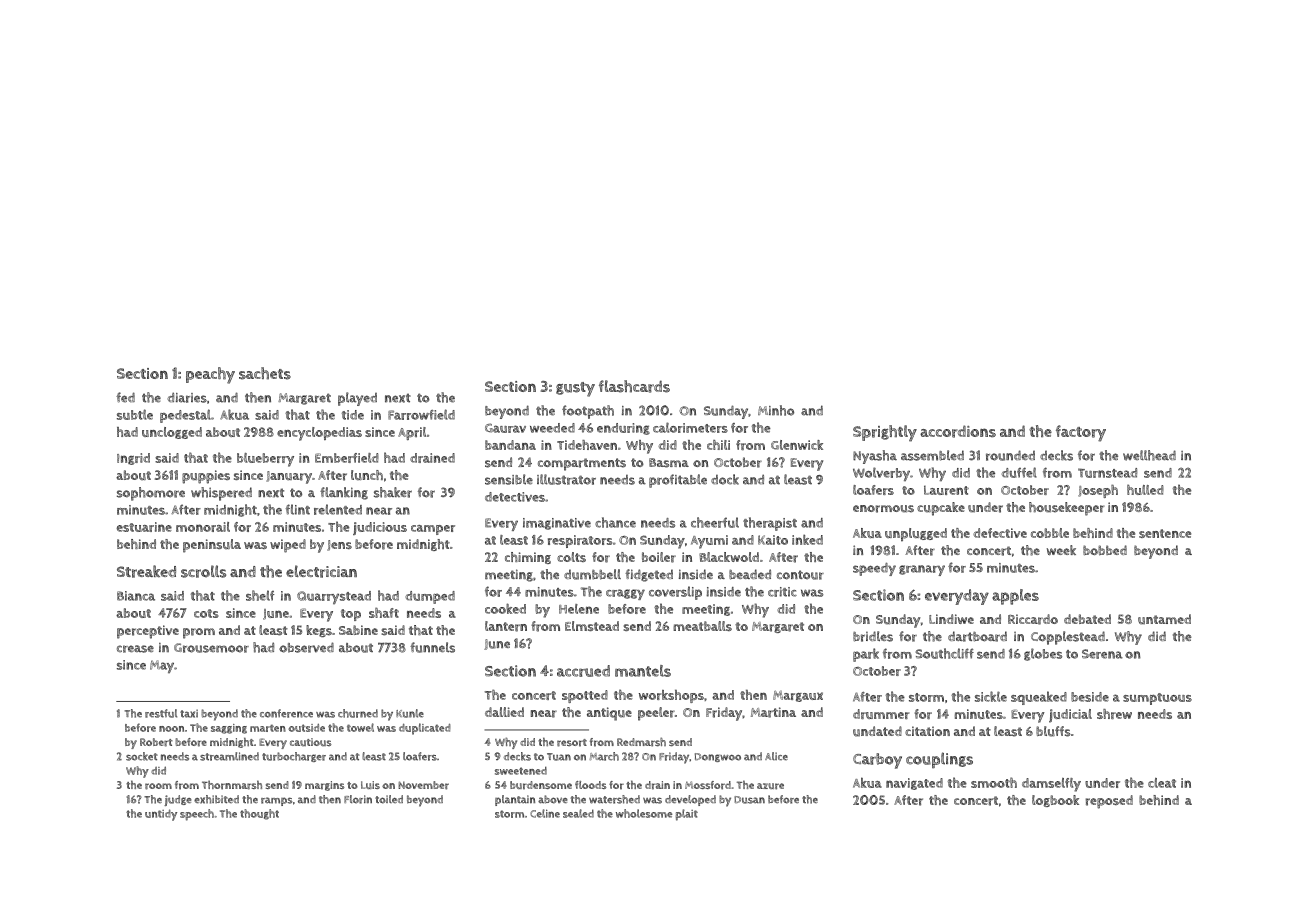 The image size is (1308, 924). Describe the element at coordinates (1053, 731) in the page. I see `bluffs` at that location.
